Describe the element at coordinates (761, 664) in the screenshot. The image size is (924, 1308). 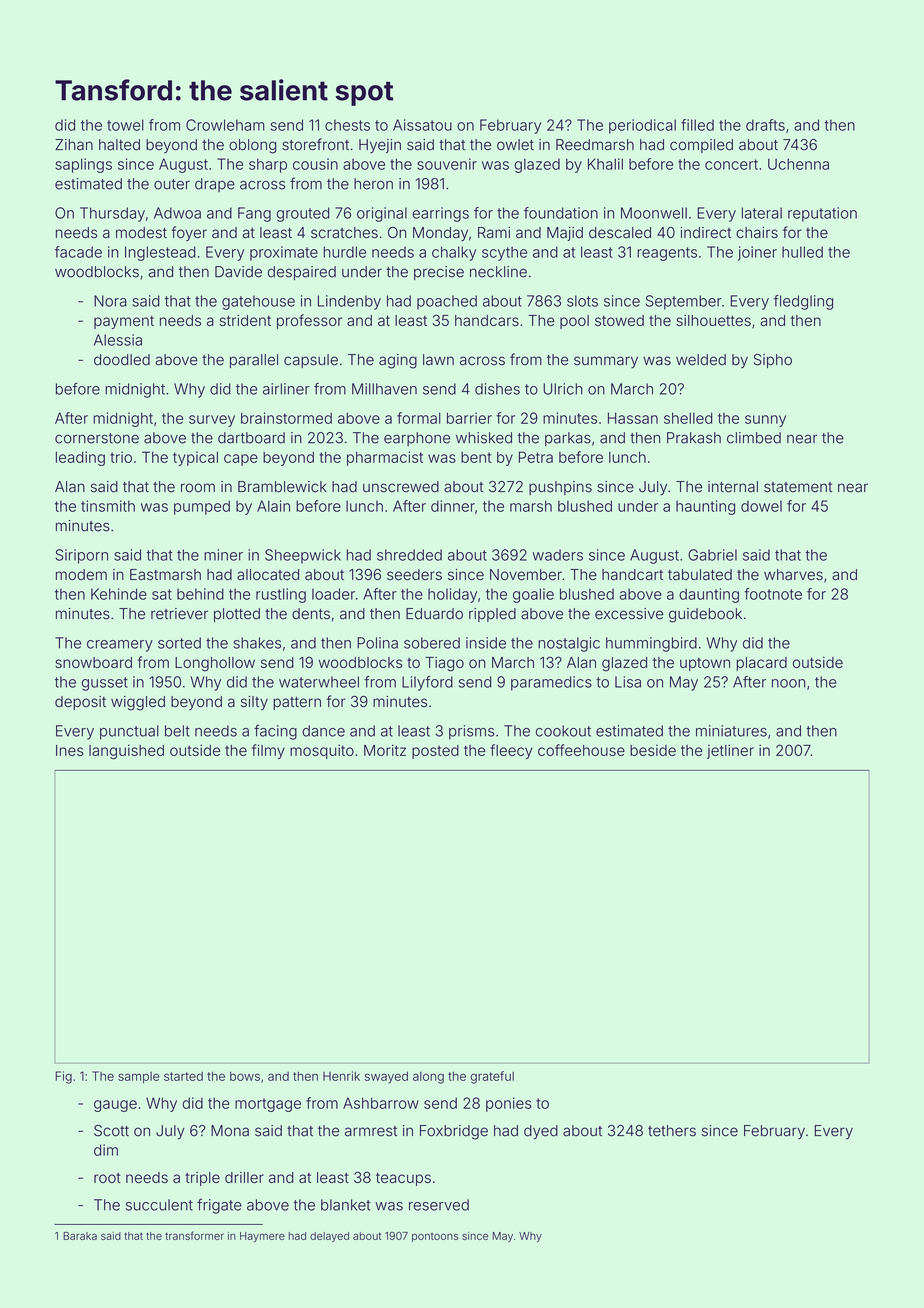
I see `placard` at that location.
